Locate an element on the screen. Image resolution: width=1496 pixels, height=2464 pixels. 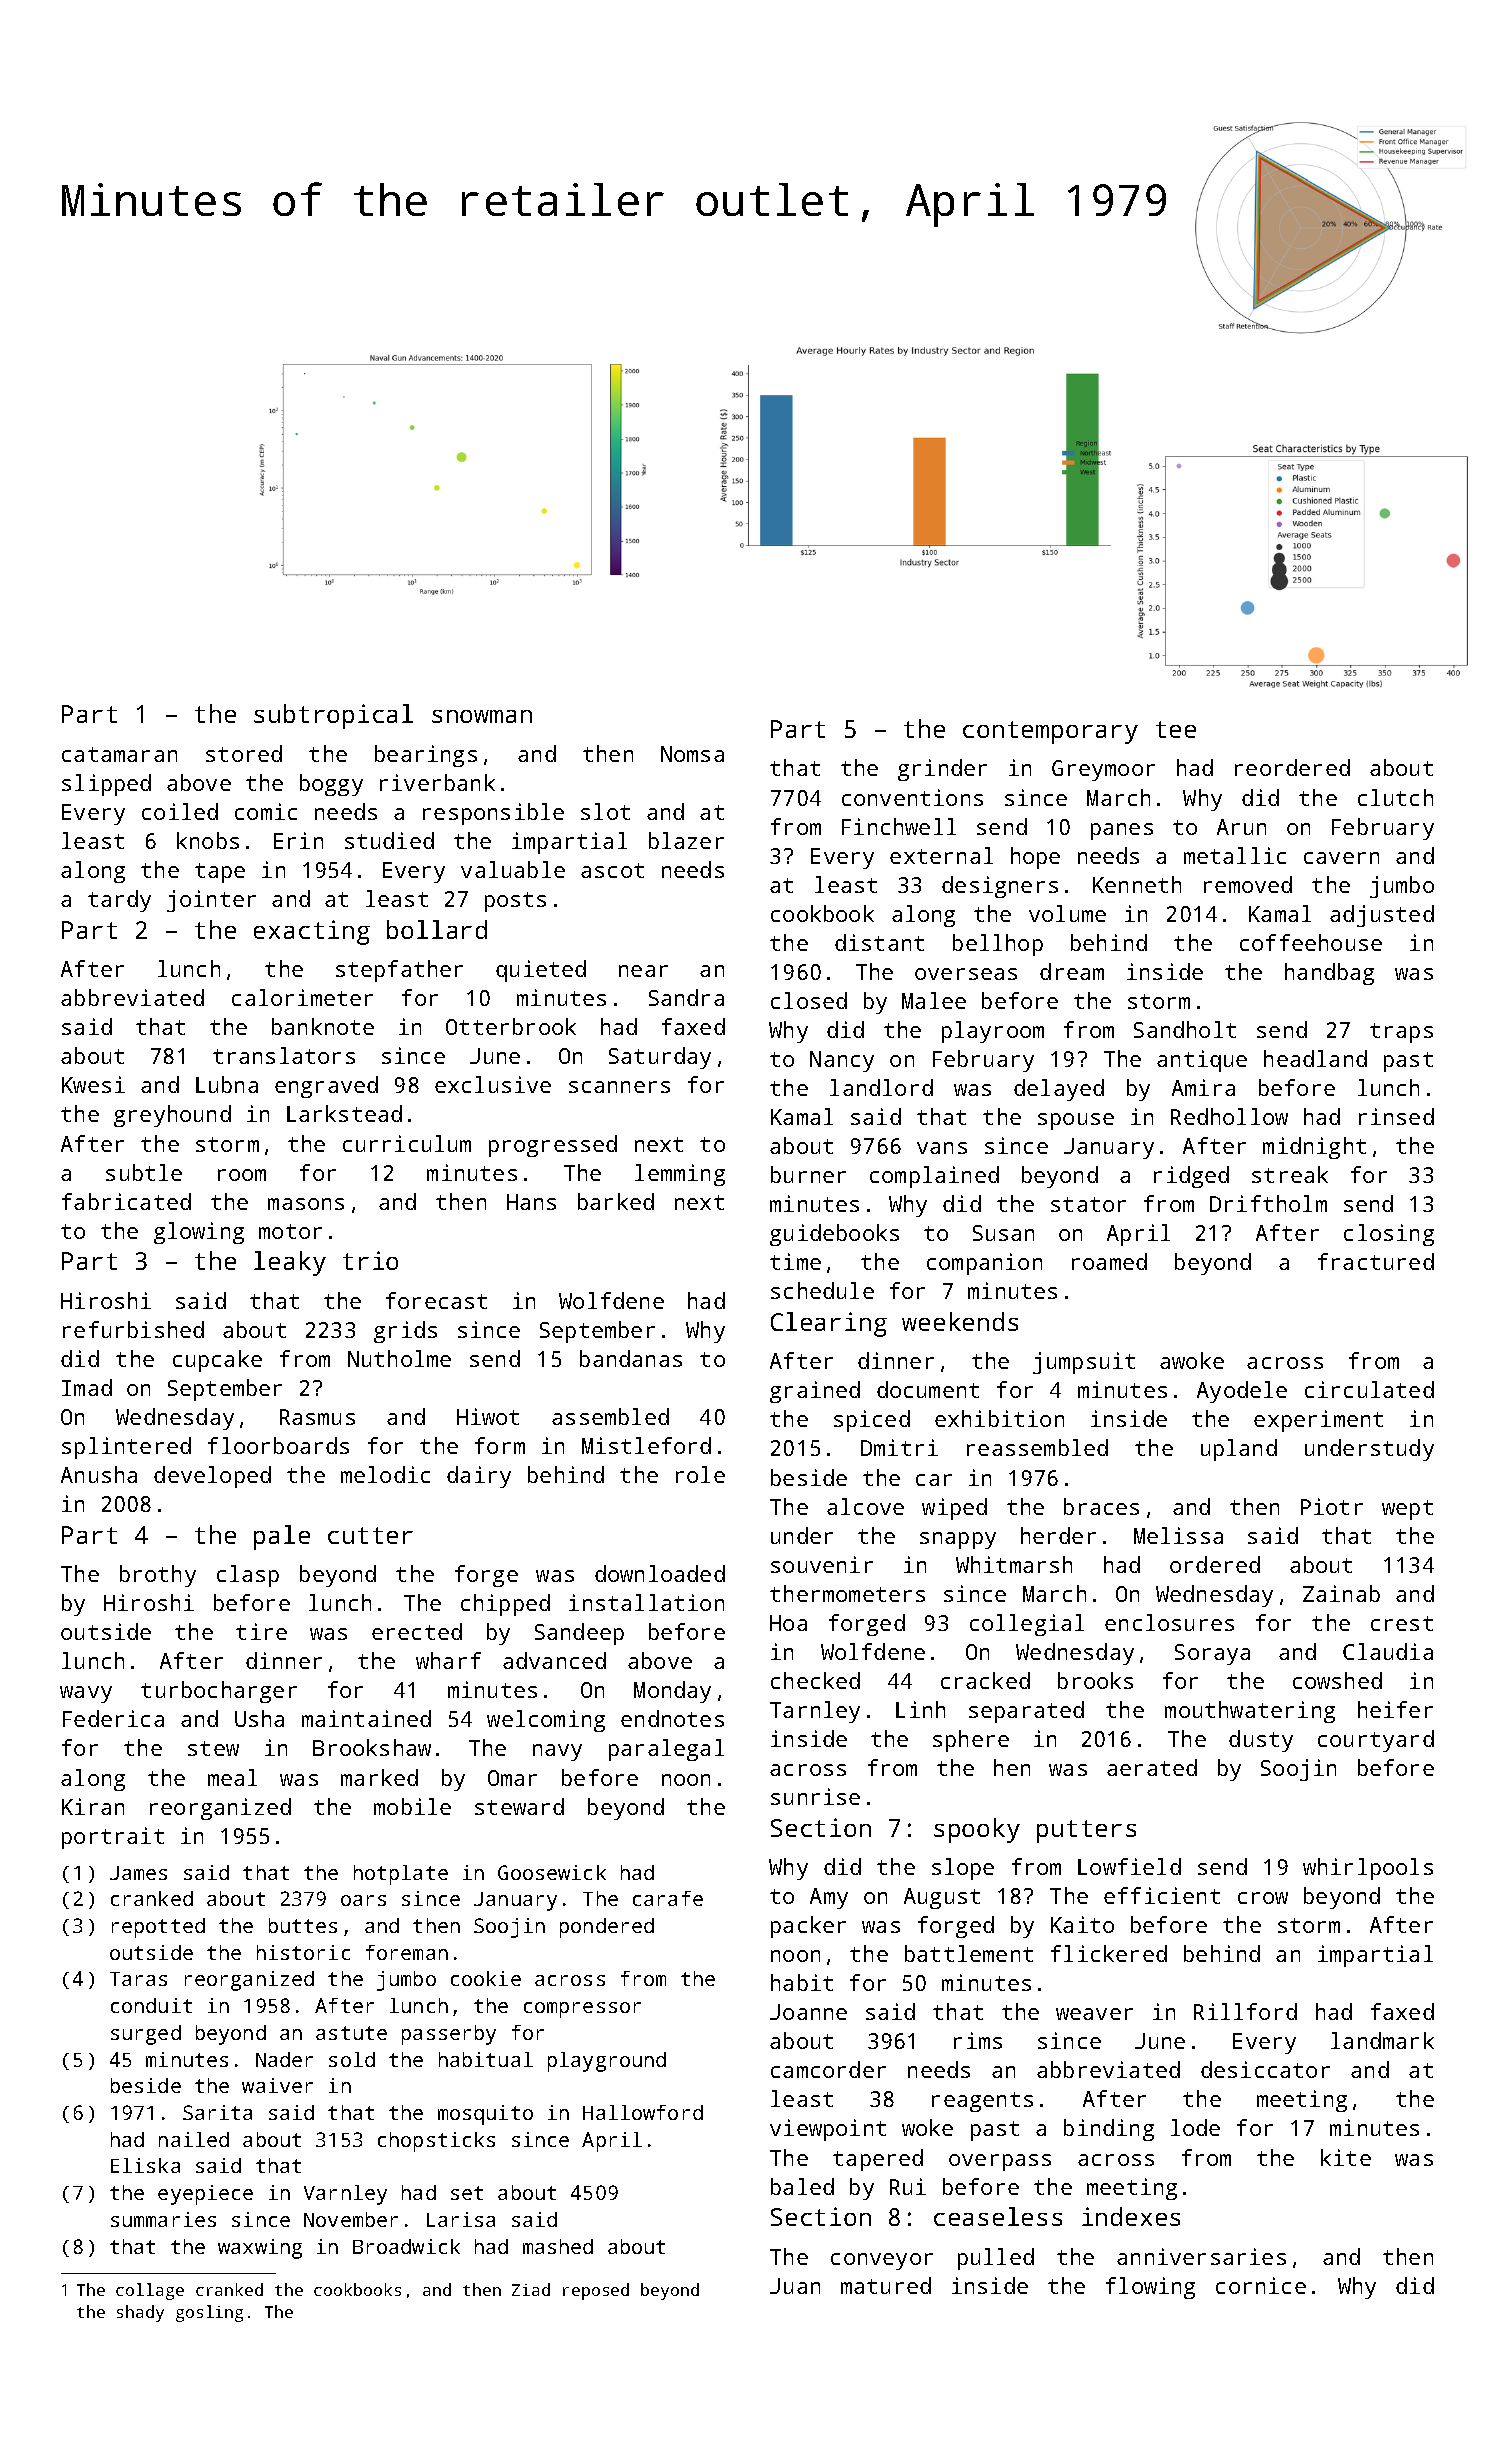
catamaran is located at coordinates (119, 754).
